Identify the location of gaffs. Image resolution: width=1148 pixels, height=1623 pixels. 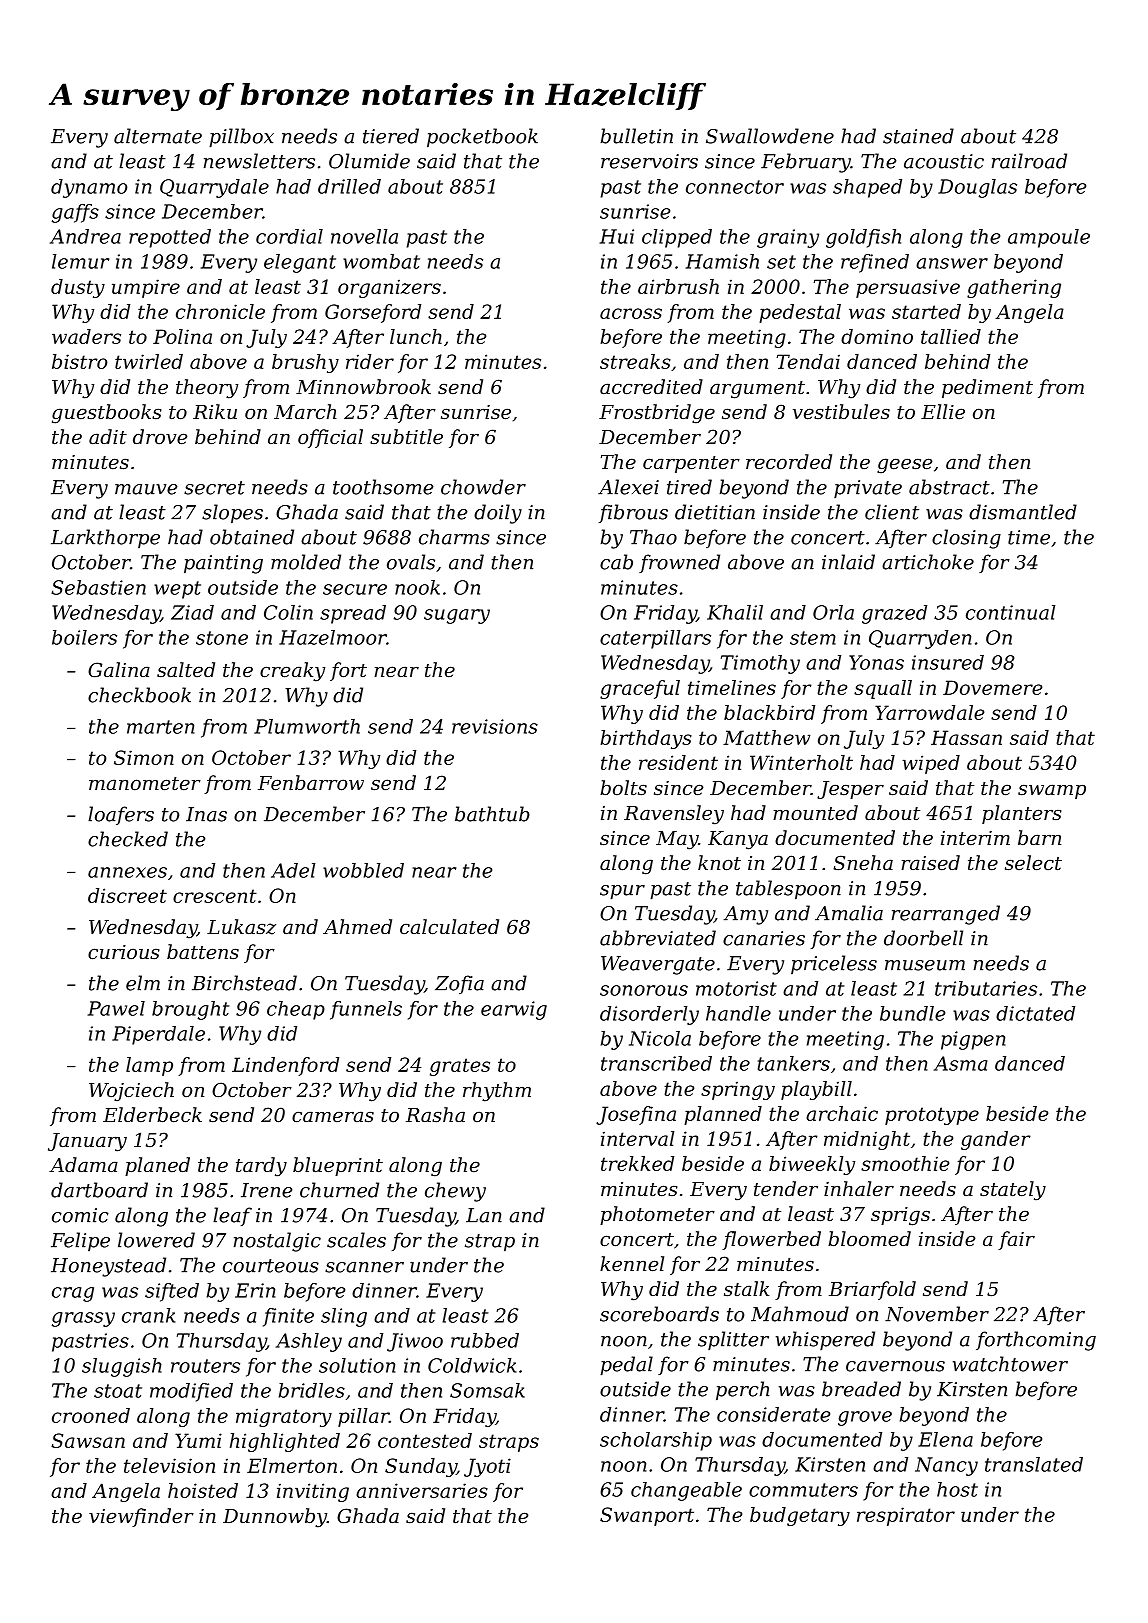
(75, 213).
